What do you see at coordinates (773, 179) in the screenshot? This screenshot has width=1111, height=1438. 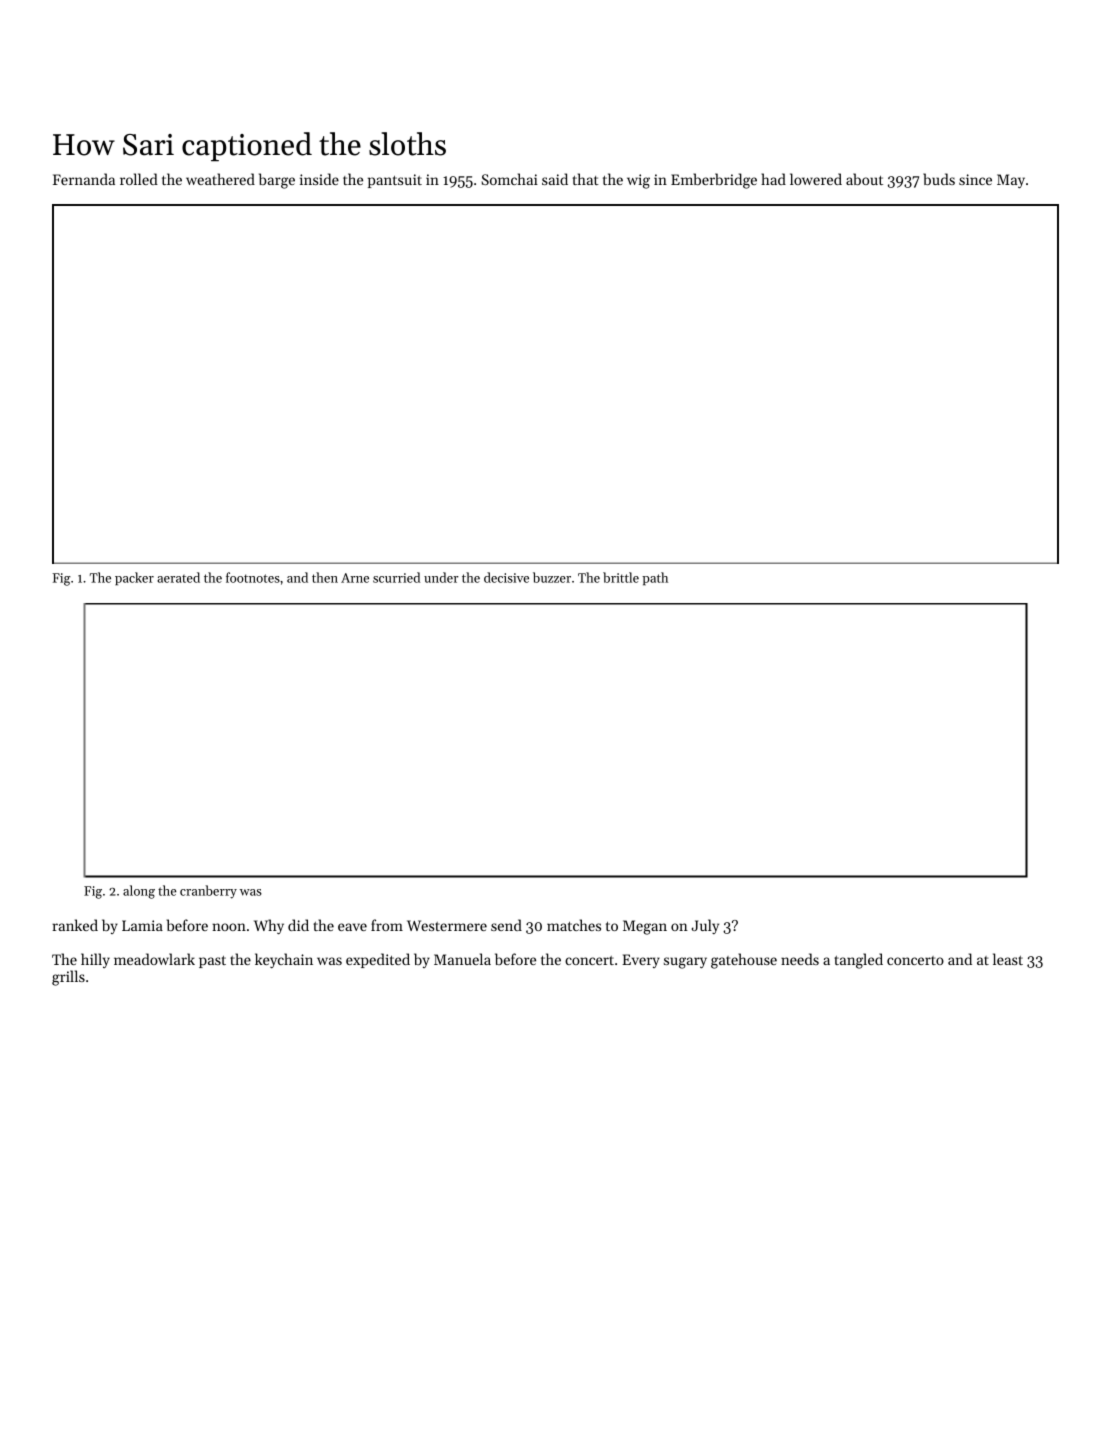 I see `had` at bounding box center [773, 179].
